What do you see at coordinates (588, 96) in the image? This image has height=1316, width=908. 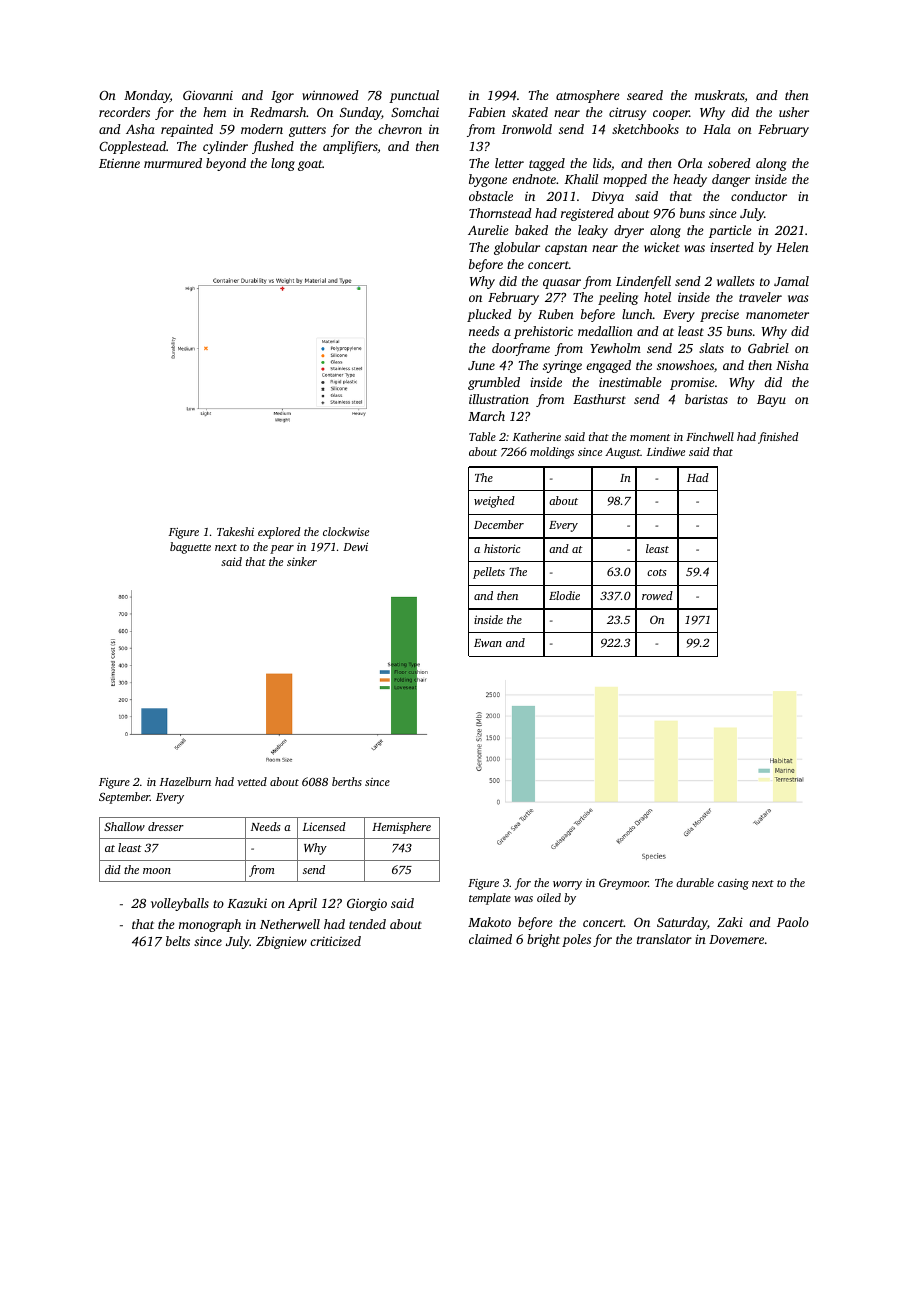 I see `atmosphere` at bounding box center [588, 96].
